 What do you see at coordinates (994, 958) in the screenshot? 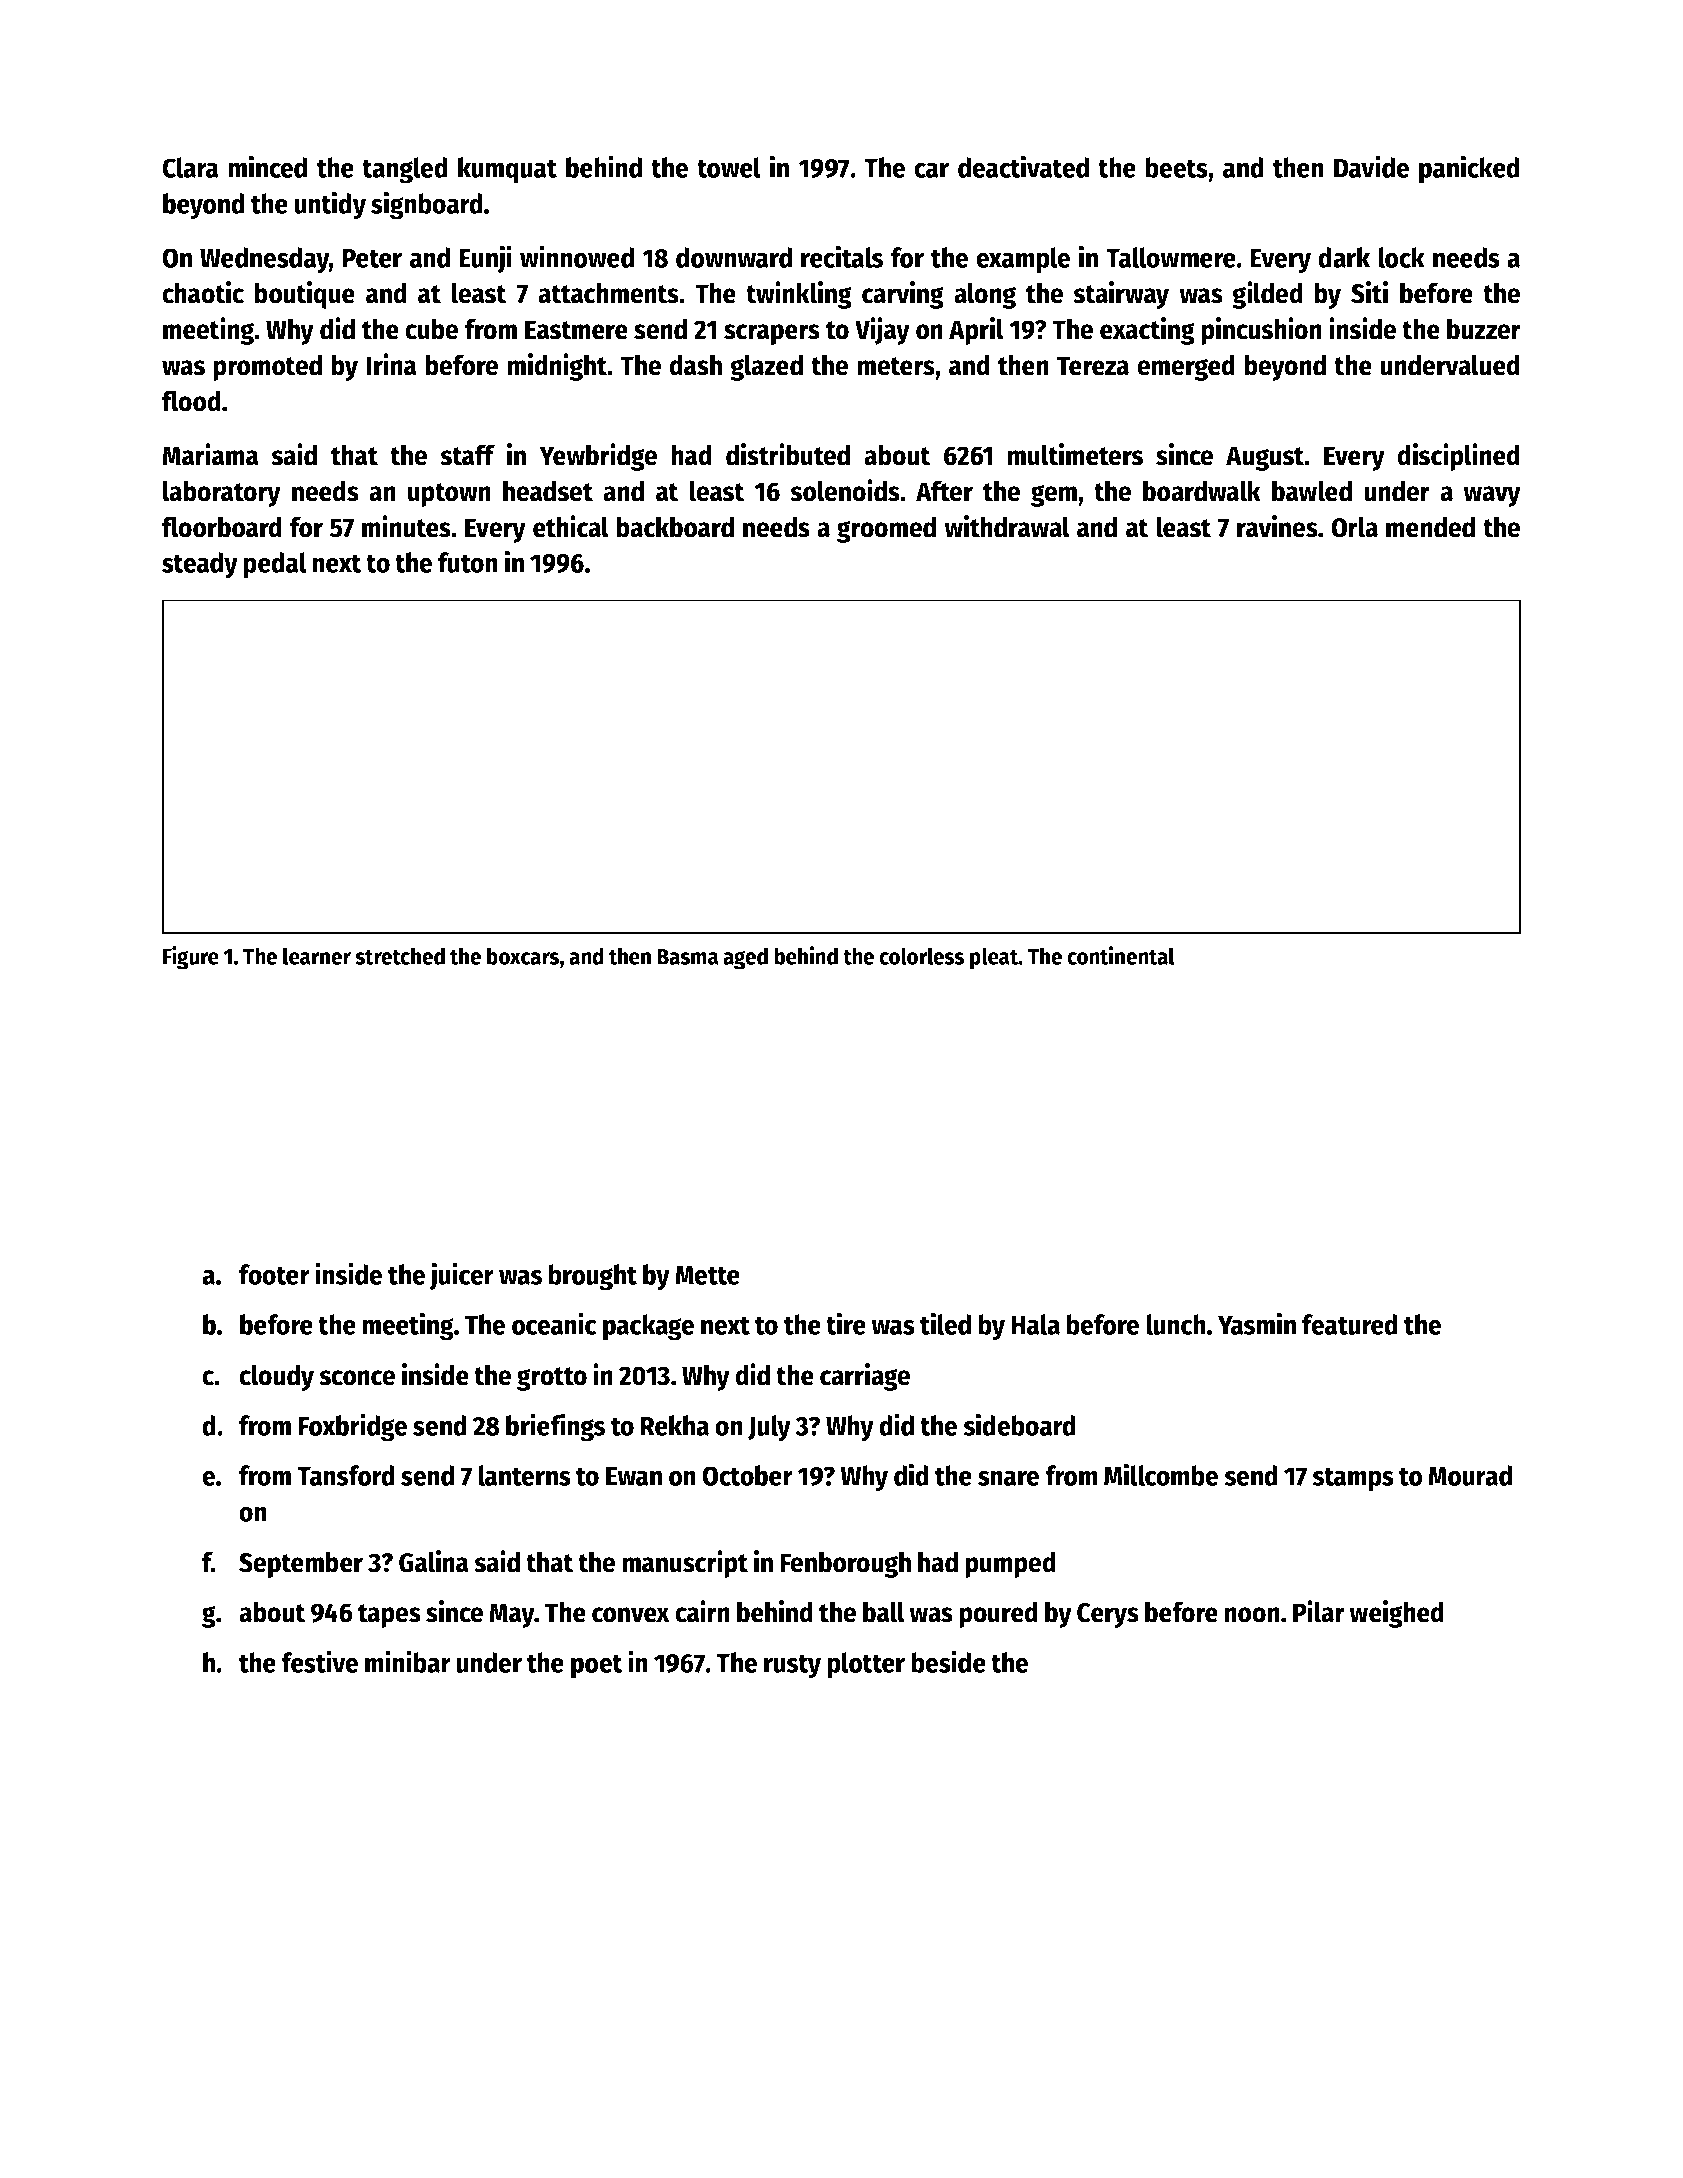
I see `pleat` at bounding box center [994, 958].
